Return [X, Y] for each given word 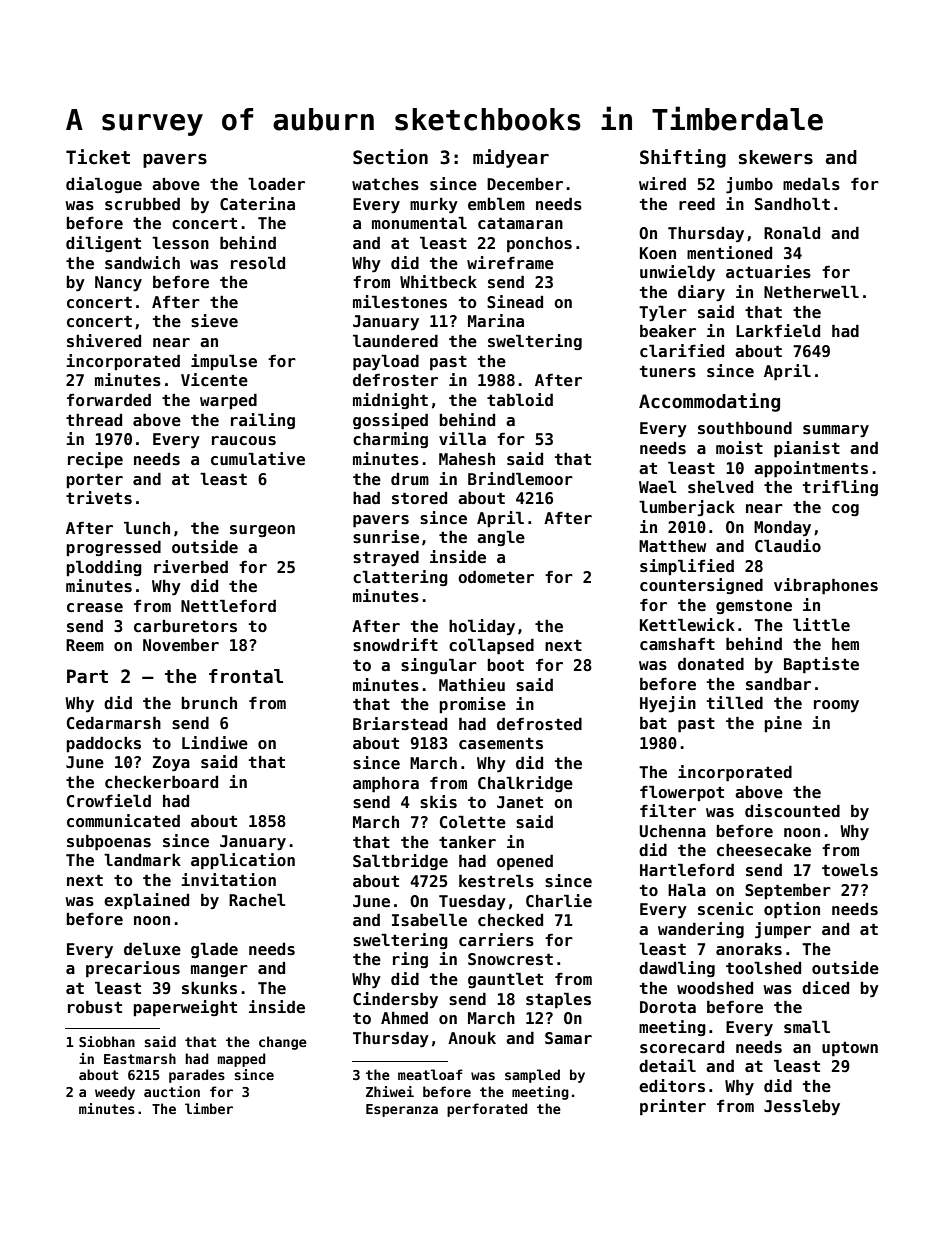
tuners [668, 372]
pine [783, 724]
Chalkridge [525, 784]
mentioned [729, 253]
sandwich [142, 263]
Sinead [515, 302]
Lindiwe [215, 743]
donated [711, 664]
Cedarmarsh [114, 723]
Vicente [214, 380]
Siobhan [107, 1041]
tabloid [520, 399]
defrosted [539, 724]
